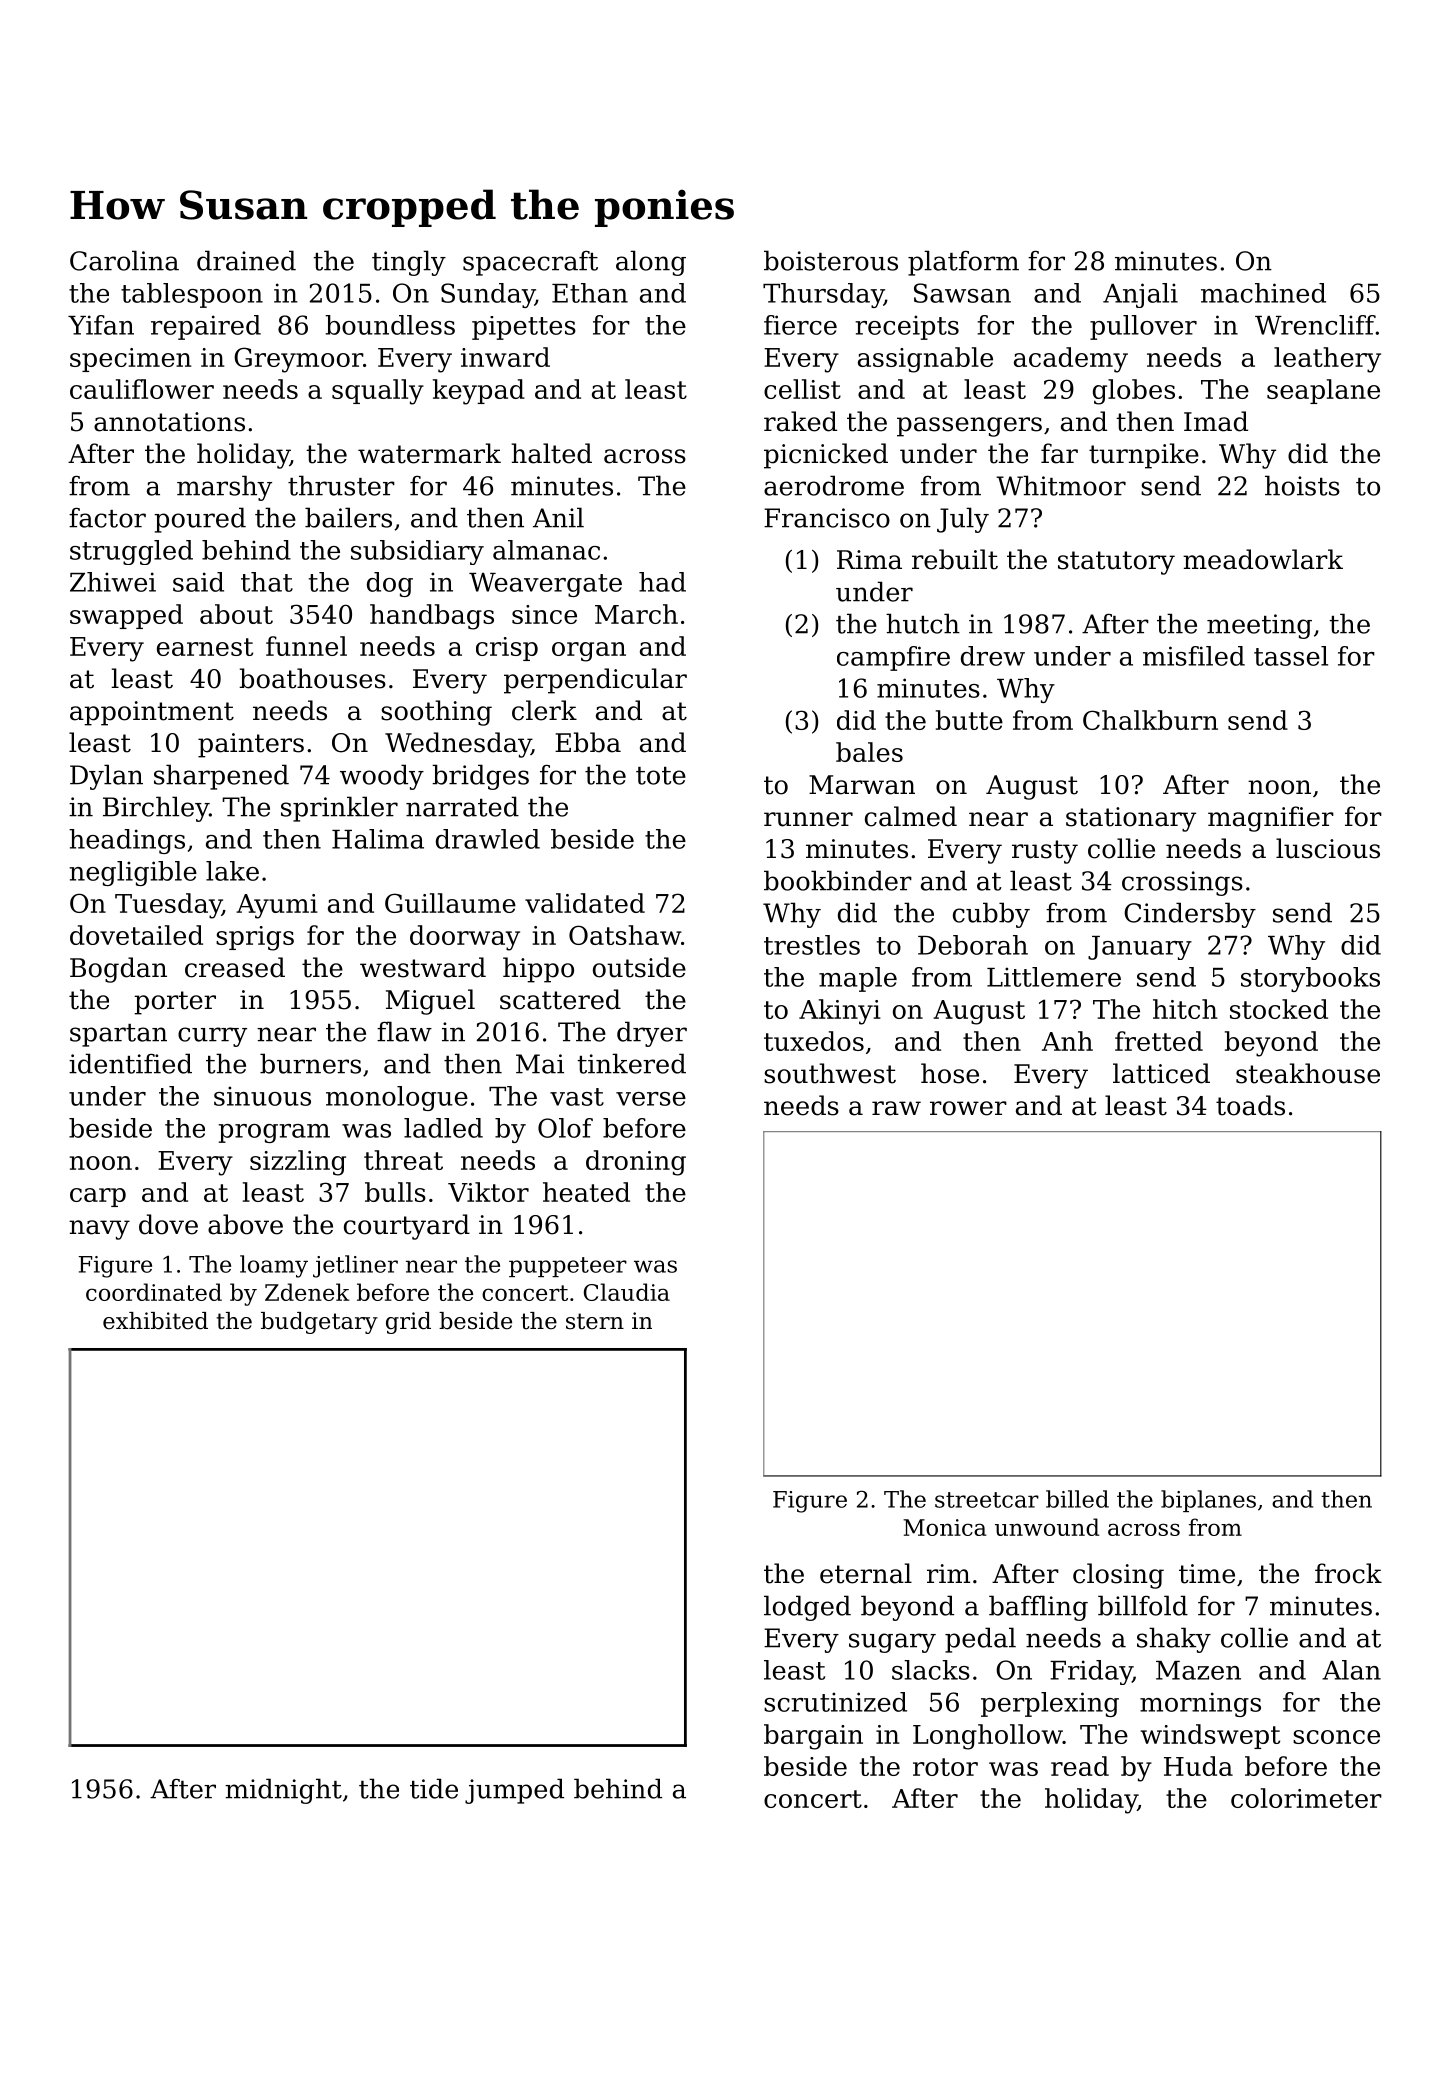 The height and width of the document is (2100, 1450). I want to click on thruster, so click(341, 485).
